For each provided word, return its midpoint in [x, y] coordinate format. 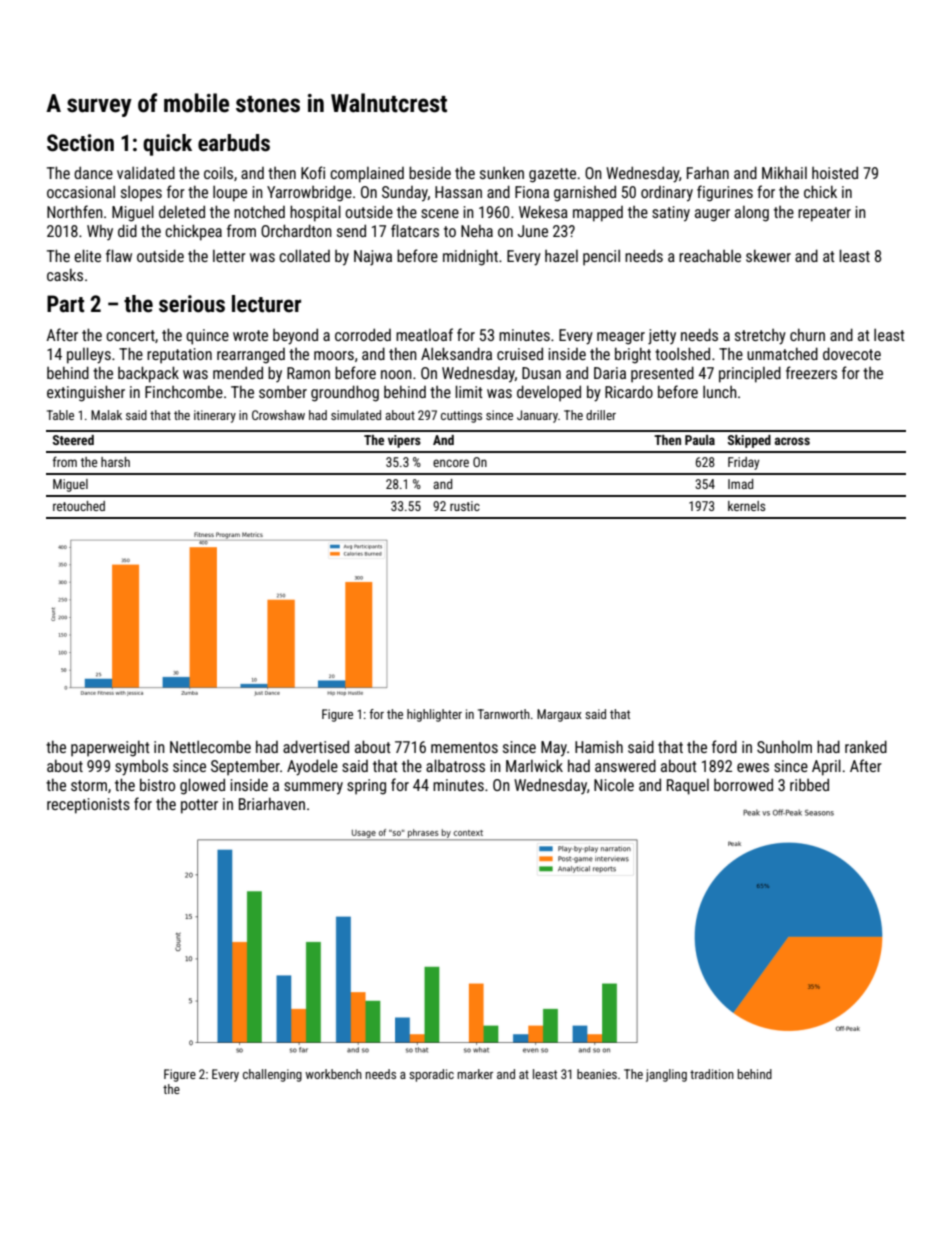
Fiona [532, 192]
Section [80, 143]
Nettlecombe [210, 746]
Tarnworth [504, 714]
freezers [811, 372]
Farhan [708, 172]
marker [475, 1074]
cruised [520, 353]
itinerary [215, 416]
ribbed [809, 784]
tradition [712, 1074]
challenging [272, 1075]
